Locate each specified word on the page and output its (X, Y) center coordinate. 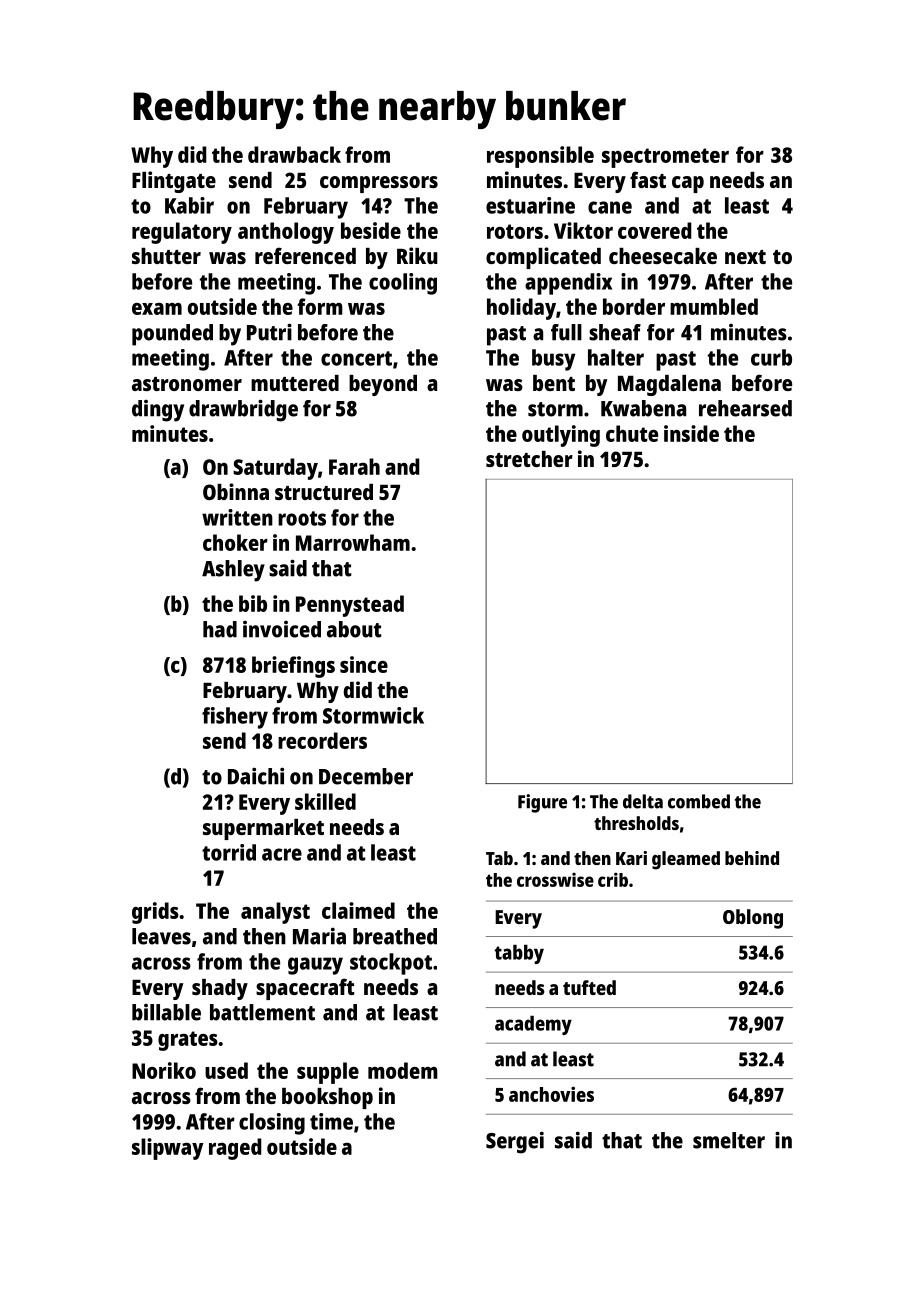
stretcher (529, 459)
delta (643, 801)
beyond (383, 385)
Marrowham (353, 542)
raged (235, 1149)
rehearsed (745, 408)
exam (157, 309)
